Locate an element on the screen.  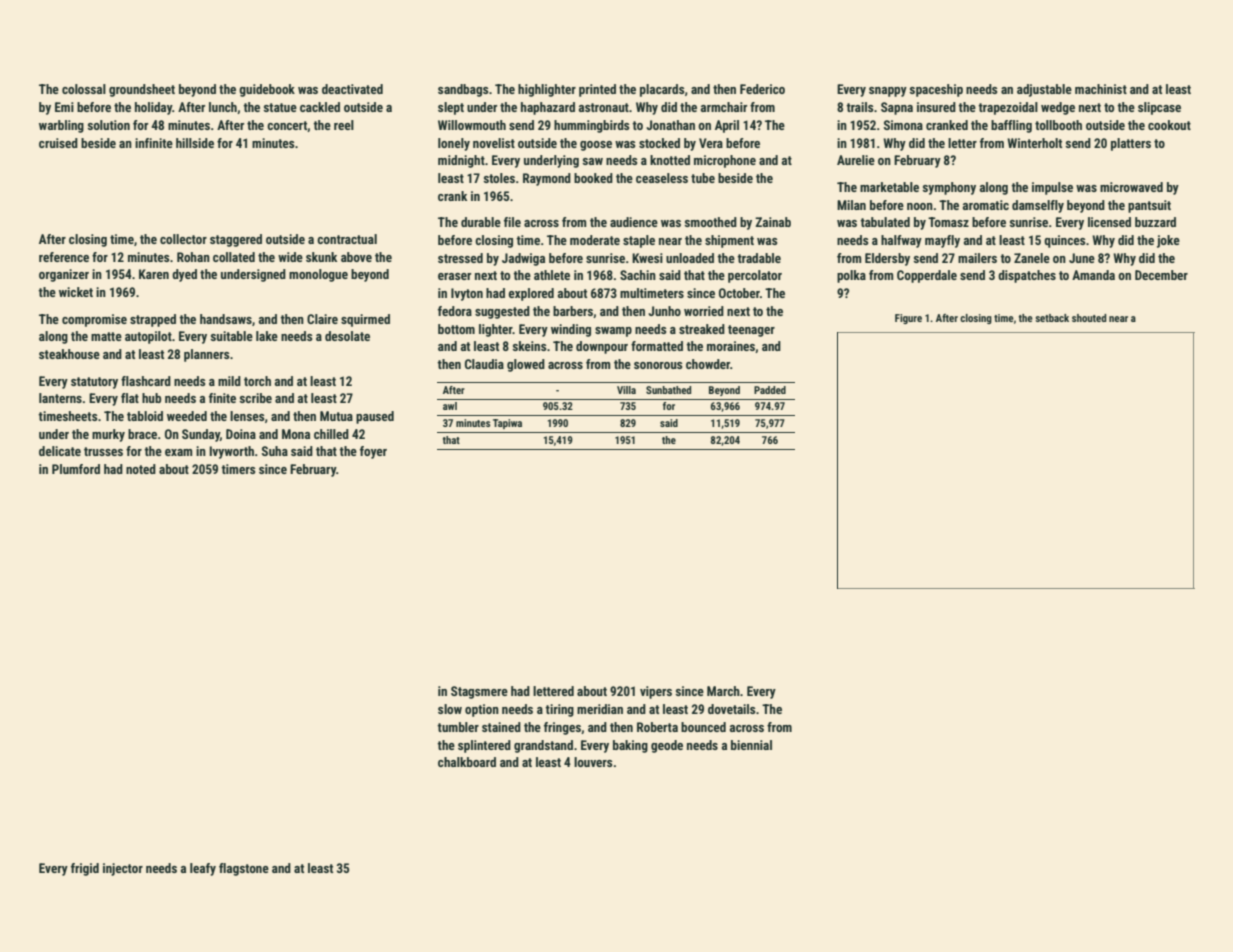
stoles is located at coordinates (499, 178).
